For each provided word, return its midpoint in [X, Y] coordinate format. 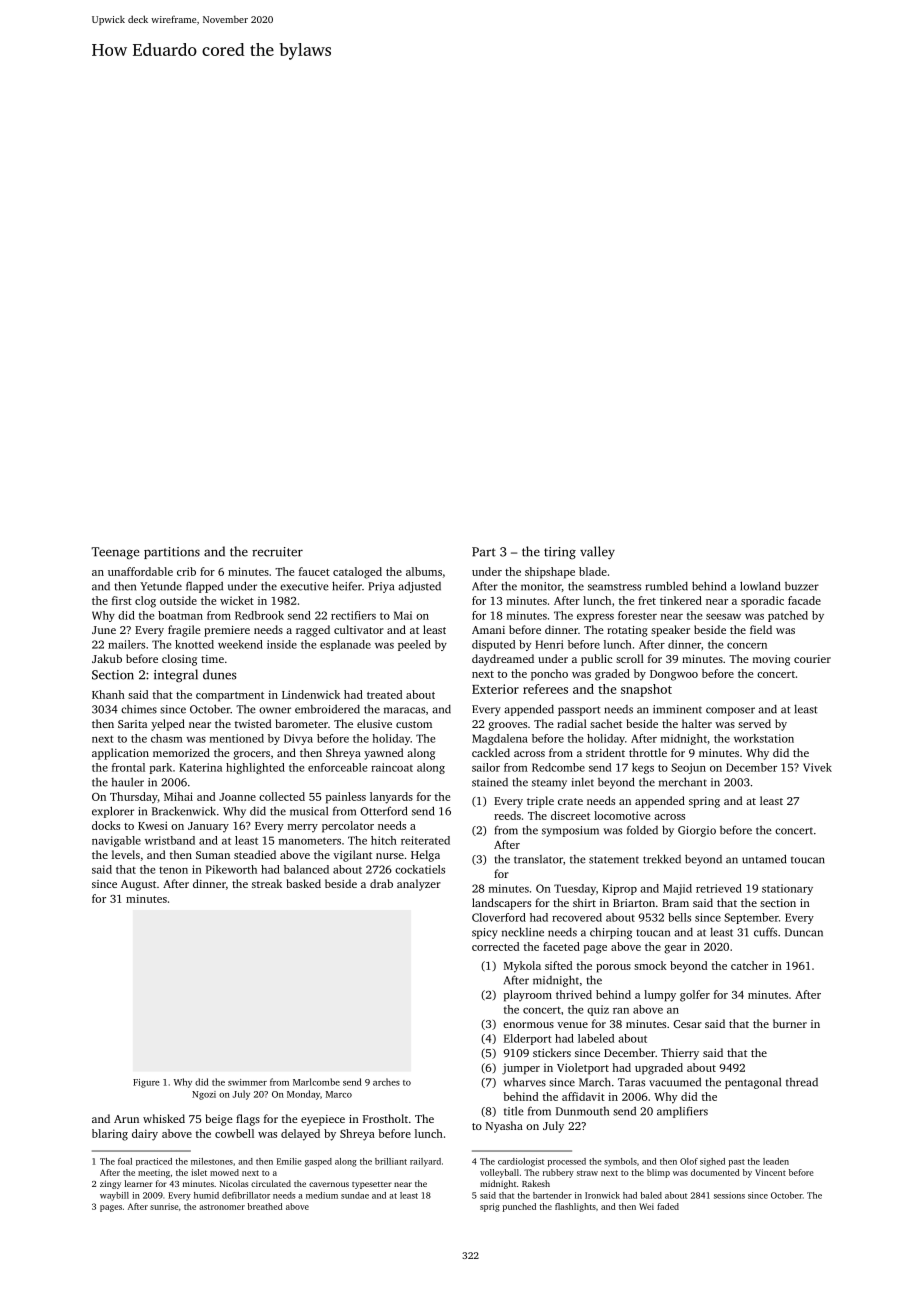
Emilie [289, 1161]
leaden [776, 1161]
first [122, 600]
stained [490, 782]
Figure [146, 1083]
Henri [549, 644]
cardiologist [521, 1162]
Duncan [804, 932]
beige [219, 1120]
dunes [220, 674]
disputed [493, 645]
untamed [764, 859]
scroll [630, 658]
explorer [113, 812]
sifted [558, 965]
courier [812, 659]
